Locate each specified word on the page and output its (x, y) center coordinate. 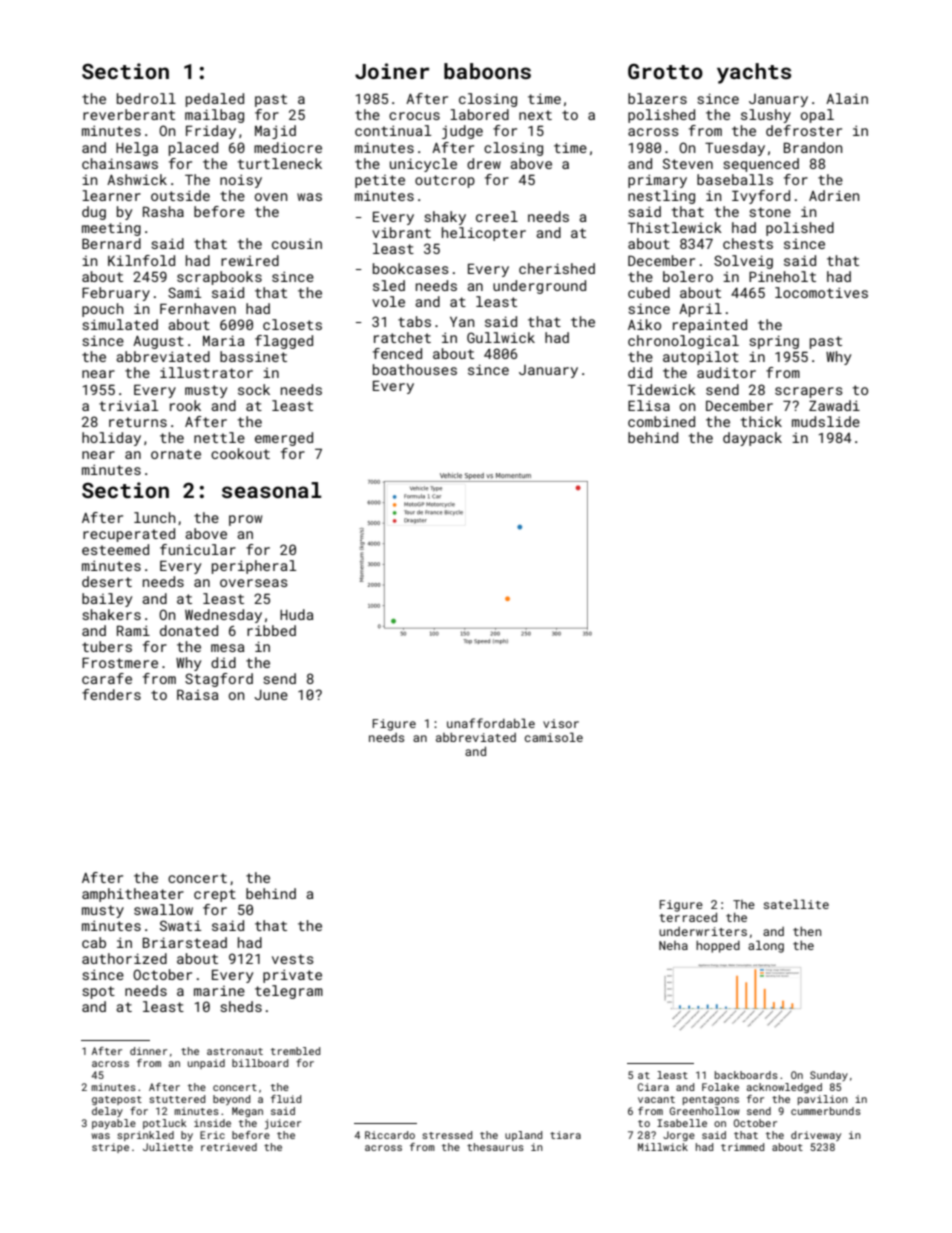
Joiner (392, 71)
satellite (796, 904)
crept (215, 895)
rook (185, 405)
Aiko (644, 324)
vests (293, 959)
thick (761, 421)
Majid (275, 132)
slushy (766, 116)
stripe (110, 1148)
